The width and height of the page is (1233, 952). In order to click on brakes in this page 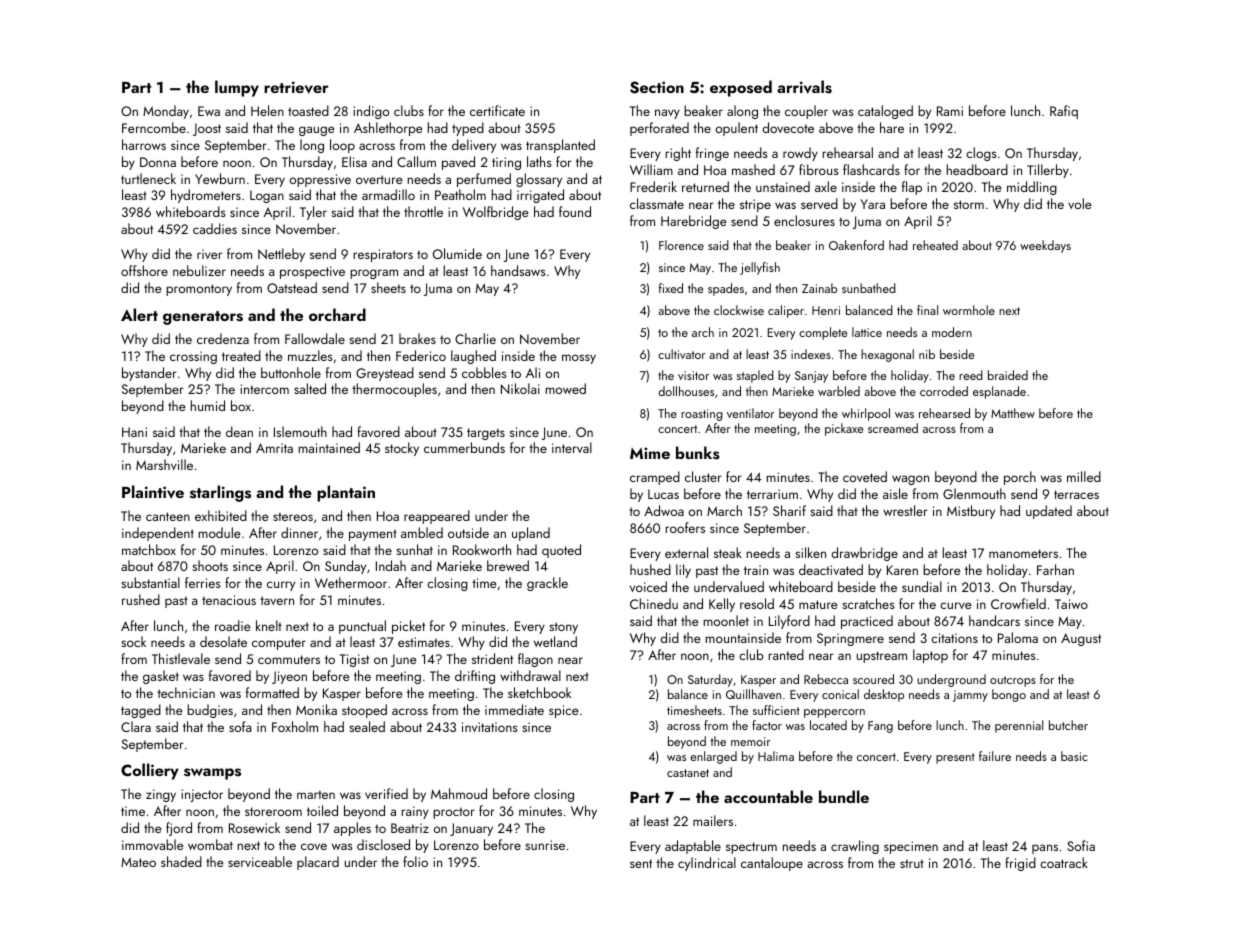, I will do `click(417, 338)`.
